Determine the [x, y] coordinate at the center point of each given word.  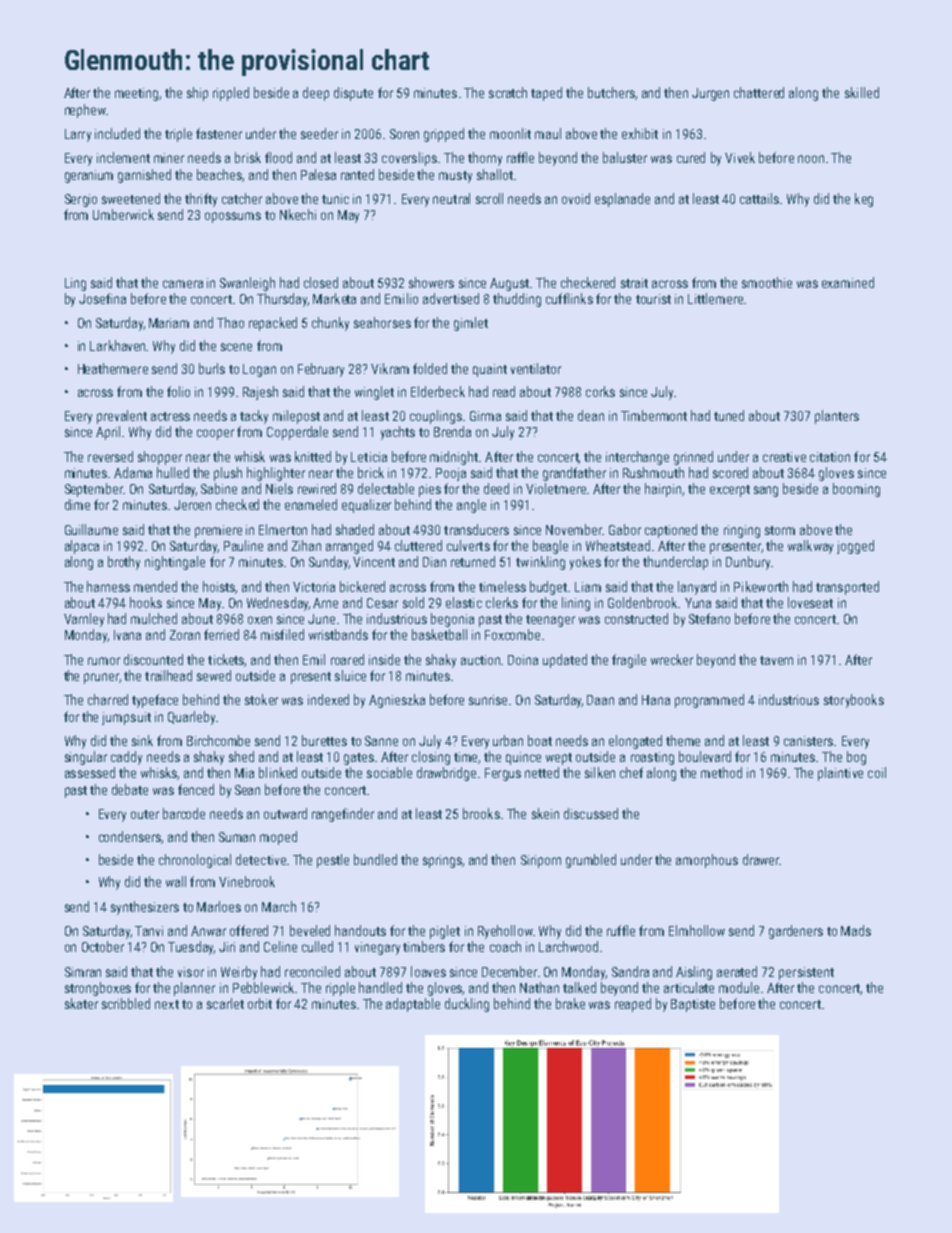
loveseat [810, 602]
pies [430, 490]
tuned [729, 415]
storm [780, 530]
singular [86, 758]
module [739, 987]
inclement [123, 157]
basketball [439, 634]
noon [811, 159]
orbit [260, 1003]
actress [170, 416]
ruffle [621, 930]
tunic [335, 199]
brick [371, 472]
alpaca [82, 547]
